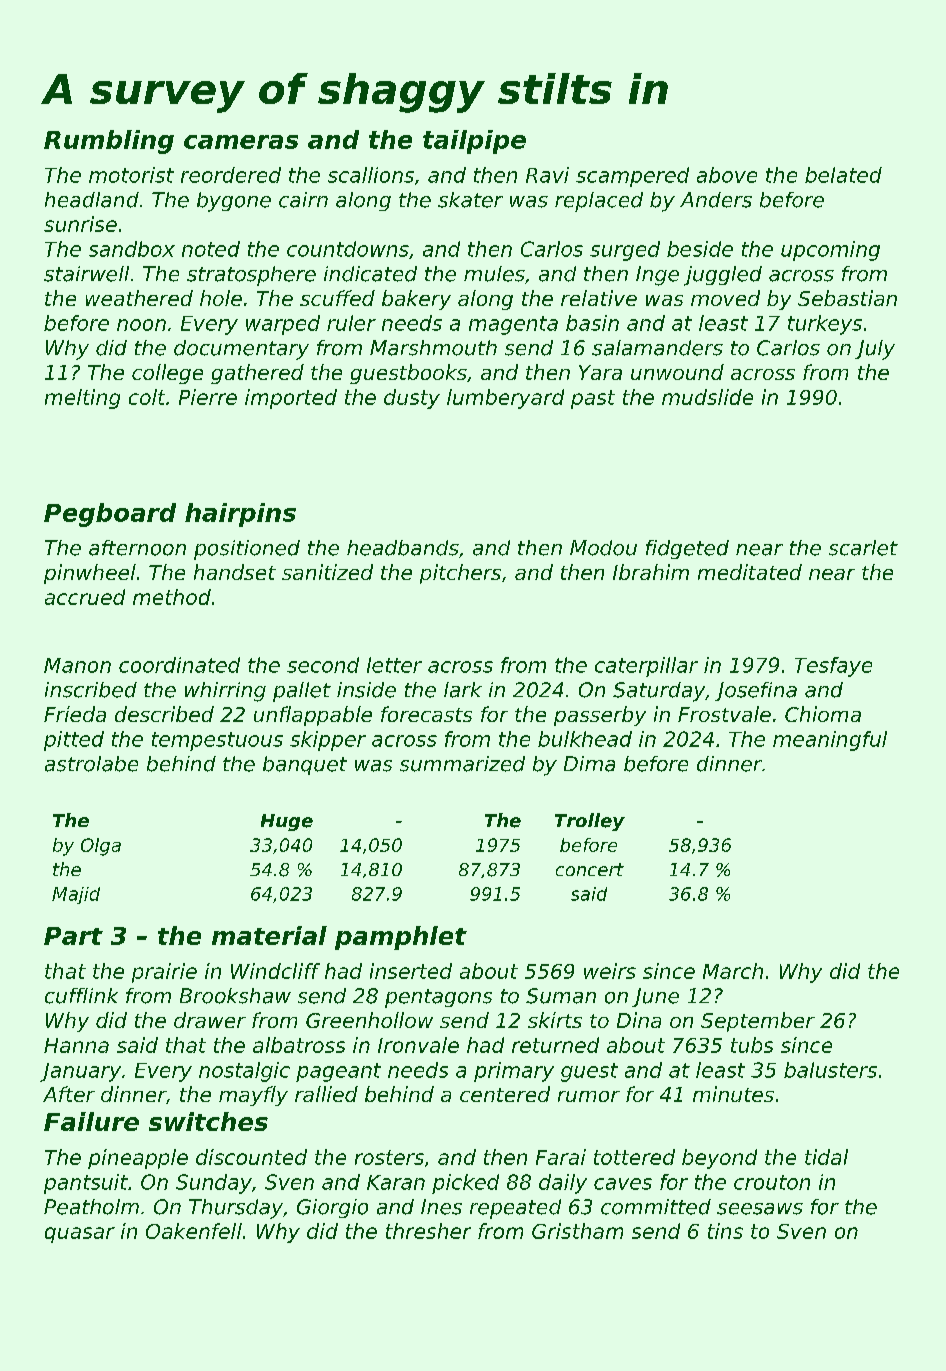 The height and width of the document is (1371, 946). Describe the element at coordinates (600, 372) in the document. I see `Yara` at that location.
